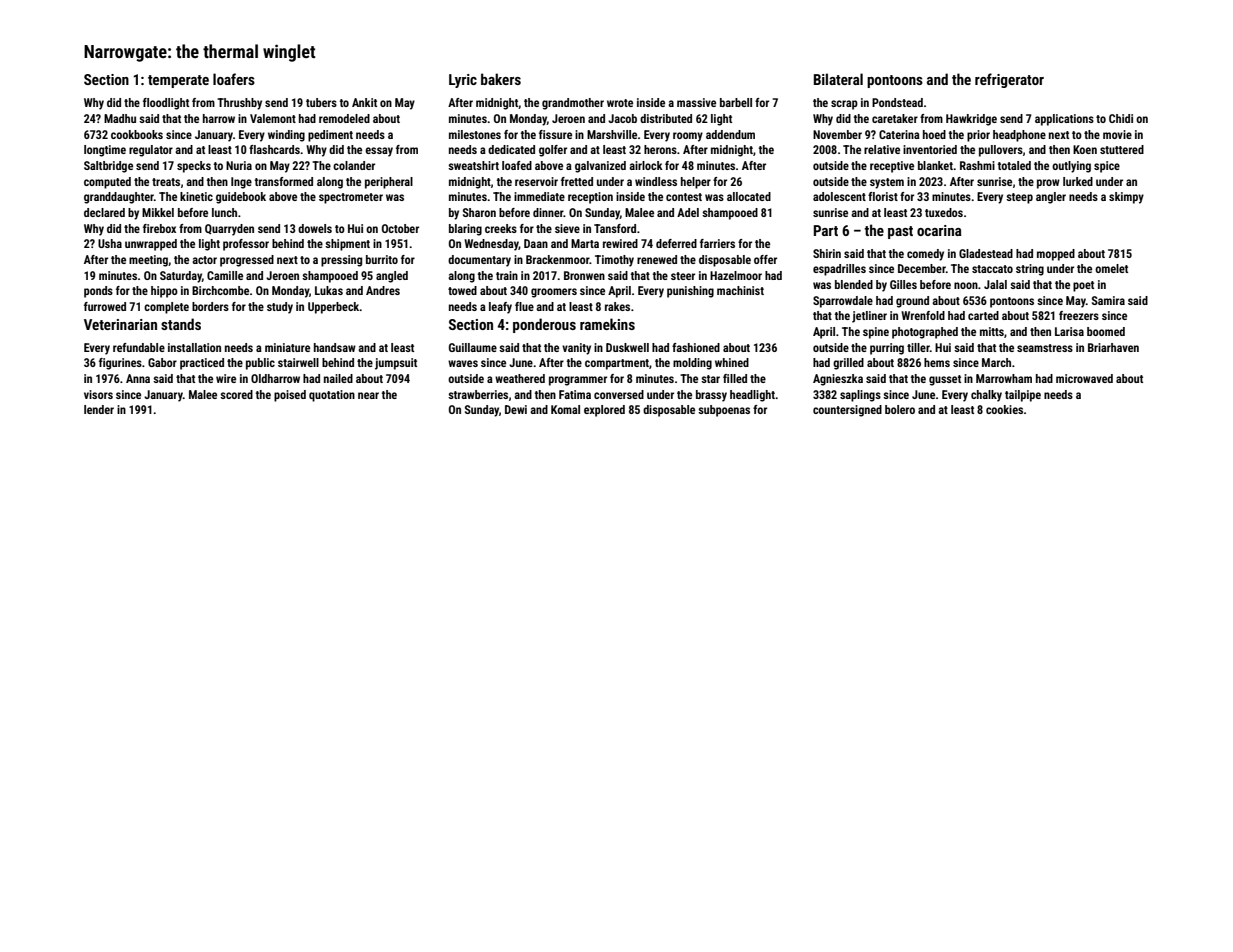 The image size is (1233, 952). I want to click on scored, so click(236, 394).
